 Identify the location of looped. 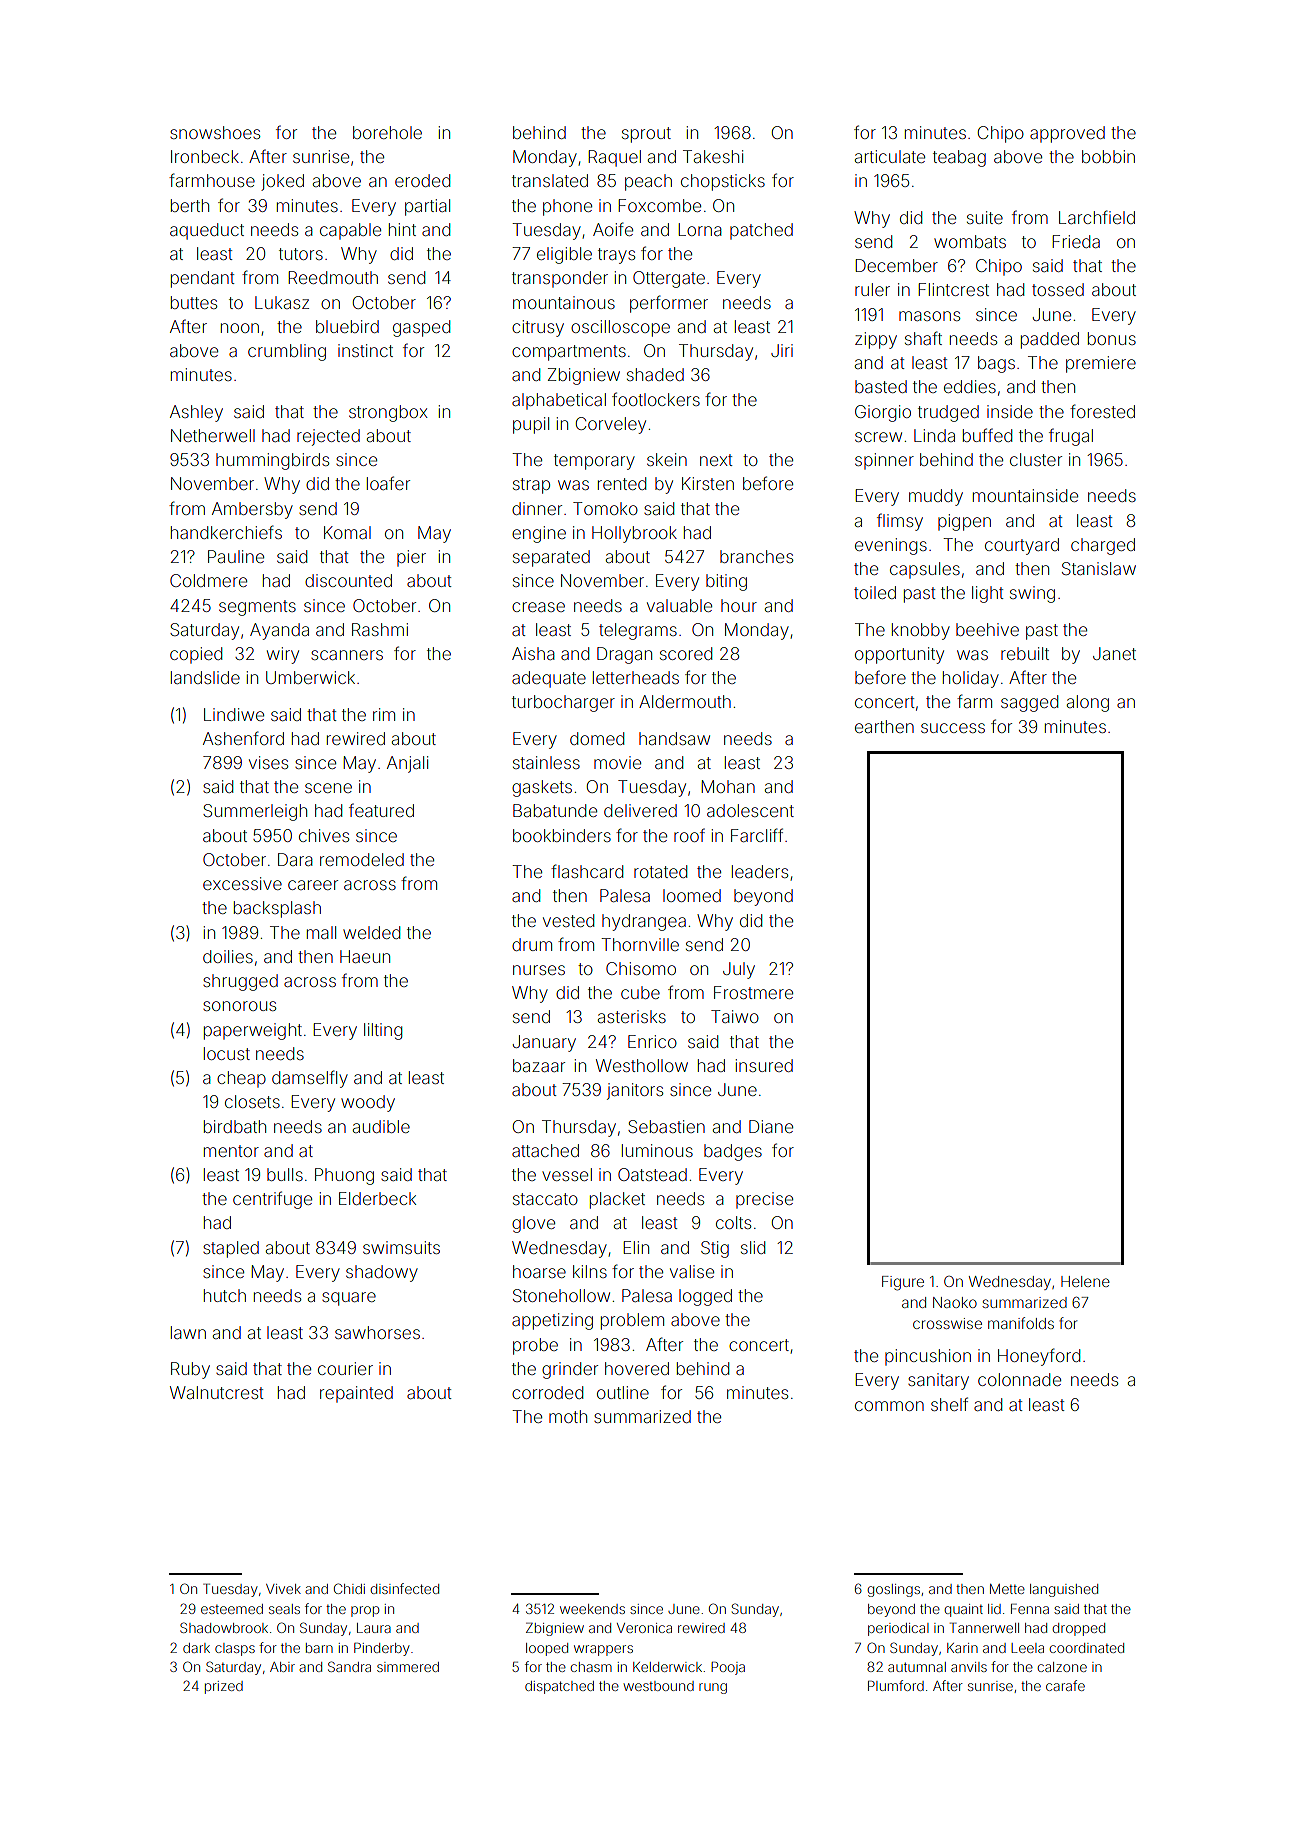
(547, 1649).
